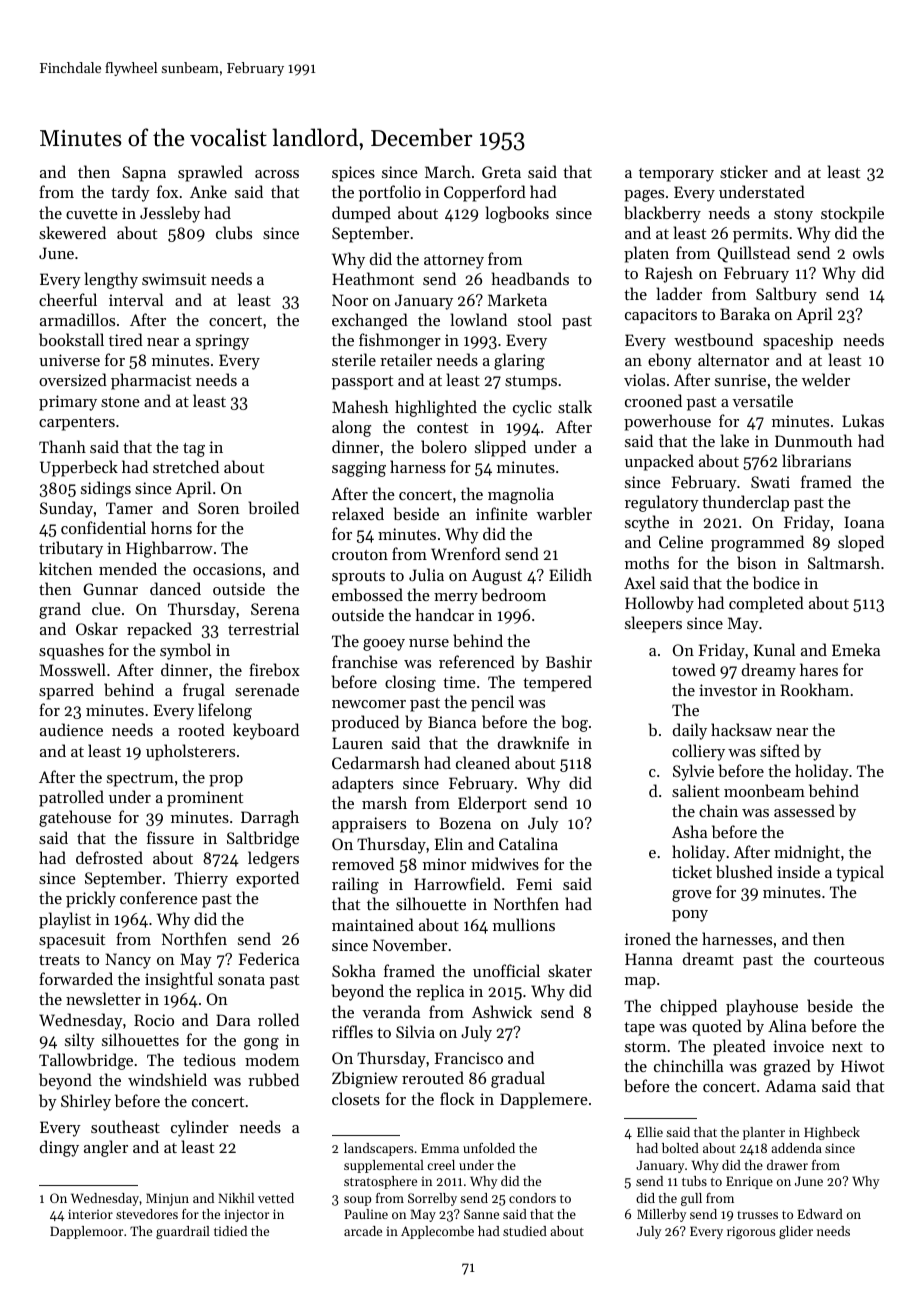 The width and height of the document is (924, 1308). I want to click on lengthy, so click(111, 280).
